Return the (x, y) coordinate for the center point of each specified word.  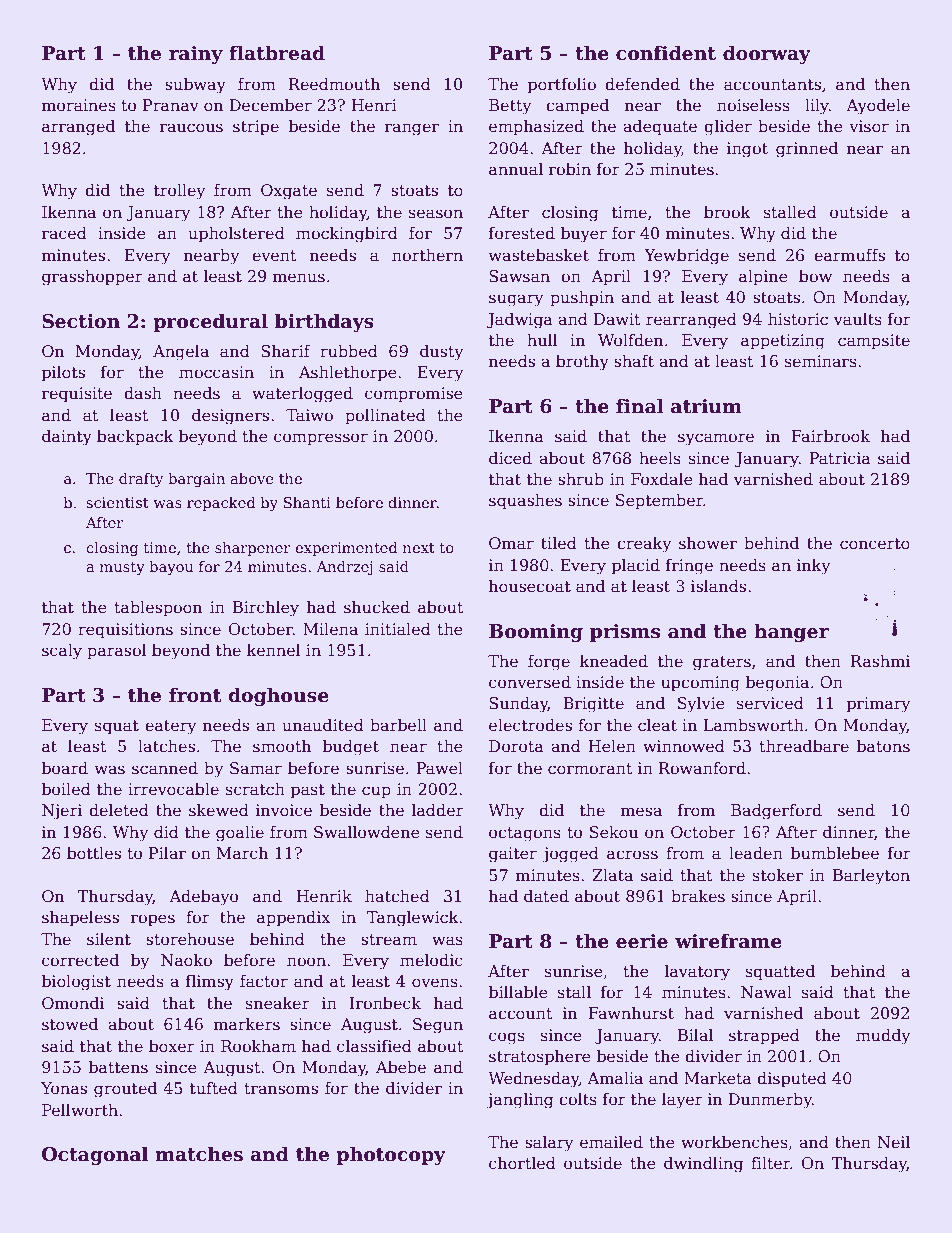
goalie (240, 833)
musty (122, 568)
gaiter (513, 855)
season (436, 214)
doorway (767, 54)
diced (510, 458)
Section (81, 321)
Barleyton (871, 876)
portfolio (562, 85)
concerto (875, 544)
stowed (70, 1024)
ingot (747, 150)
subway (195, 85)
